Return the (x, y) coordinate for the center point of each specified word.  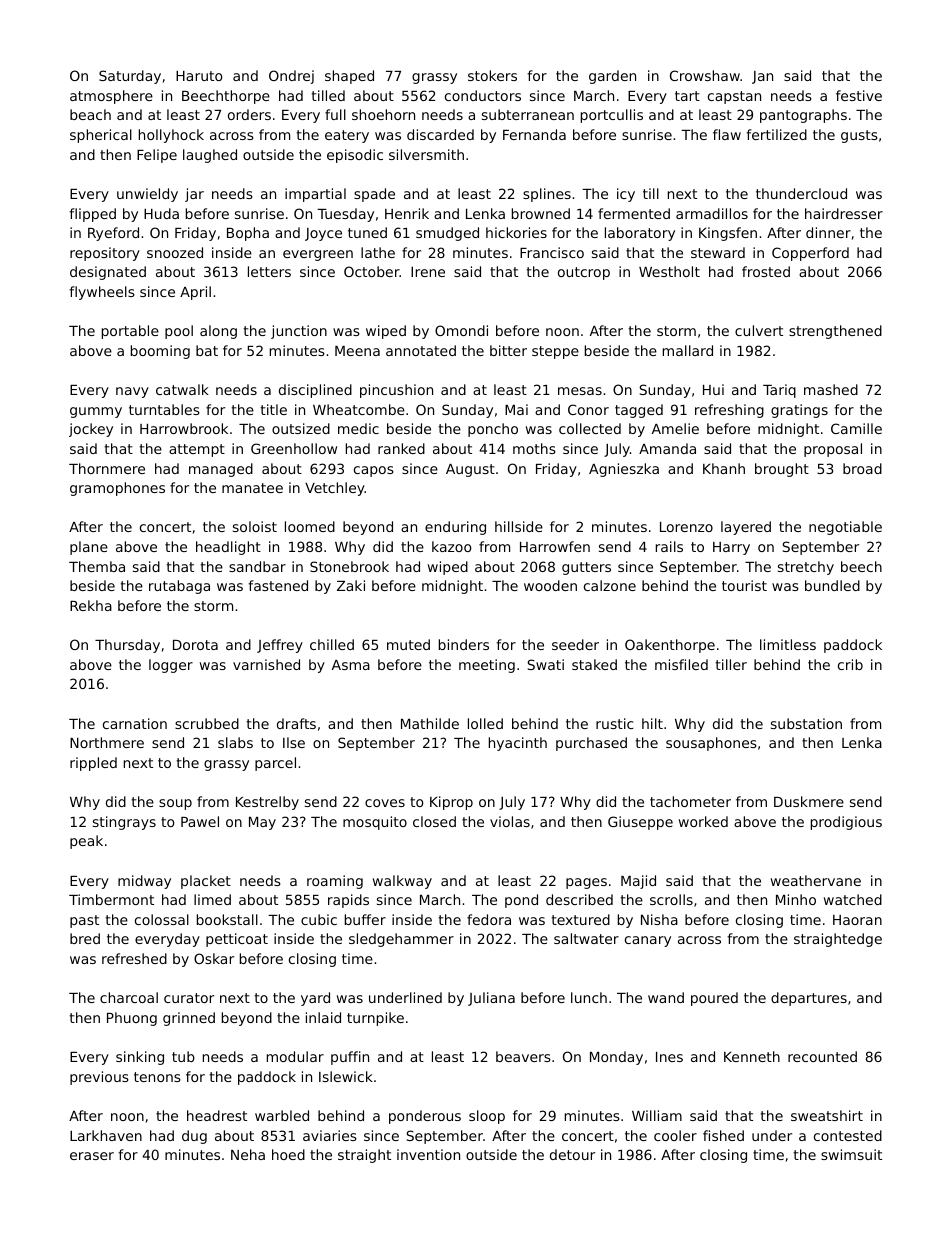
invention (428, 1154)
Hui (713, 389)
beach (90, 114)
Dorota (195, 645)
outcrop (584, 273)
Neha (248, 1154)
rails (669, 546)
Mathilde (430, 723)
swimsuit (851, 1154)
